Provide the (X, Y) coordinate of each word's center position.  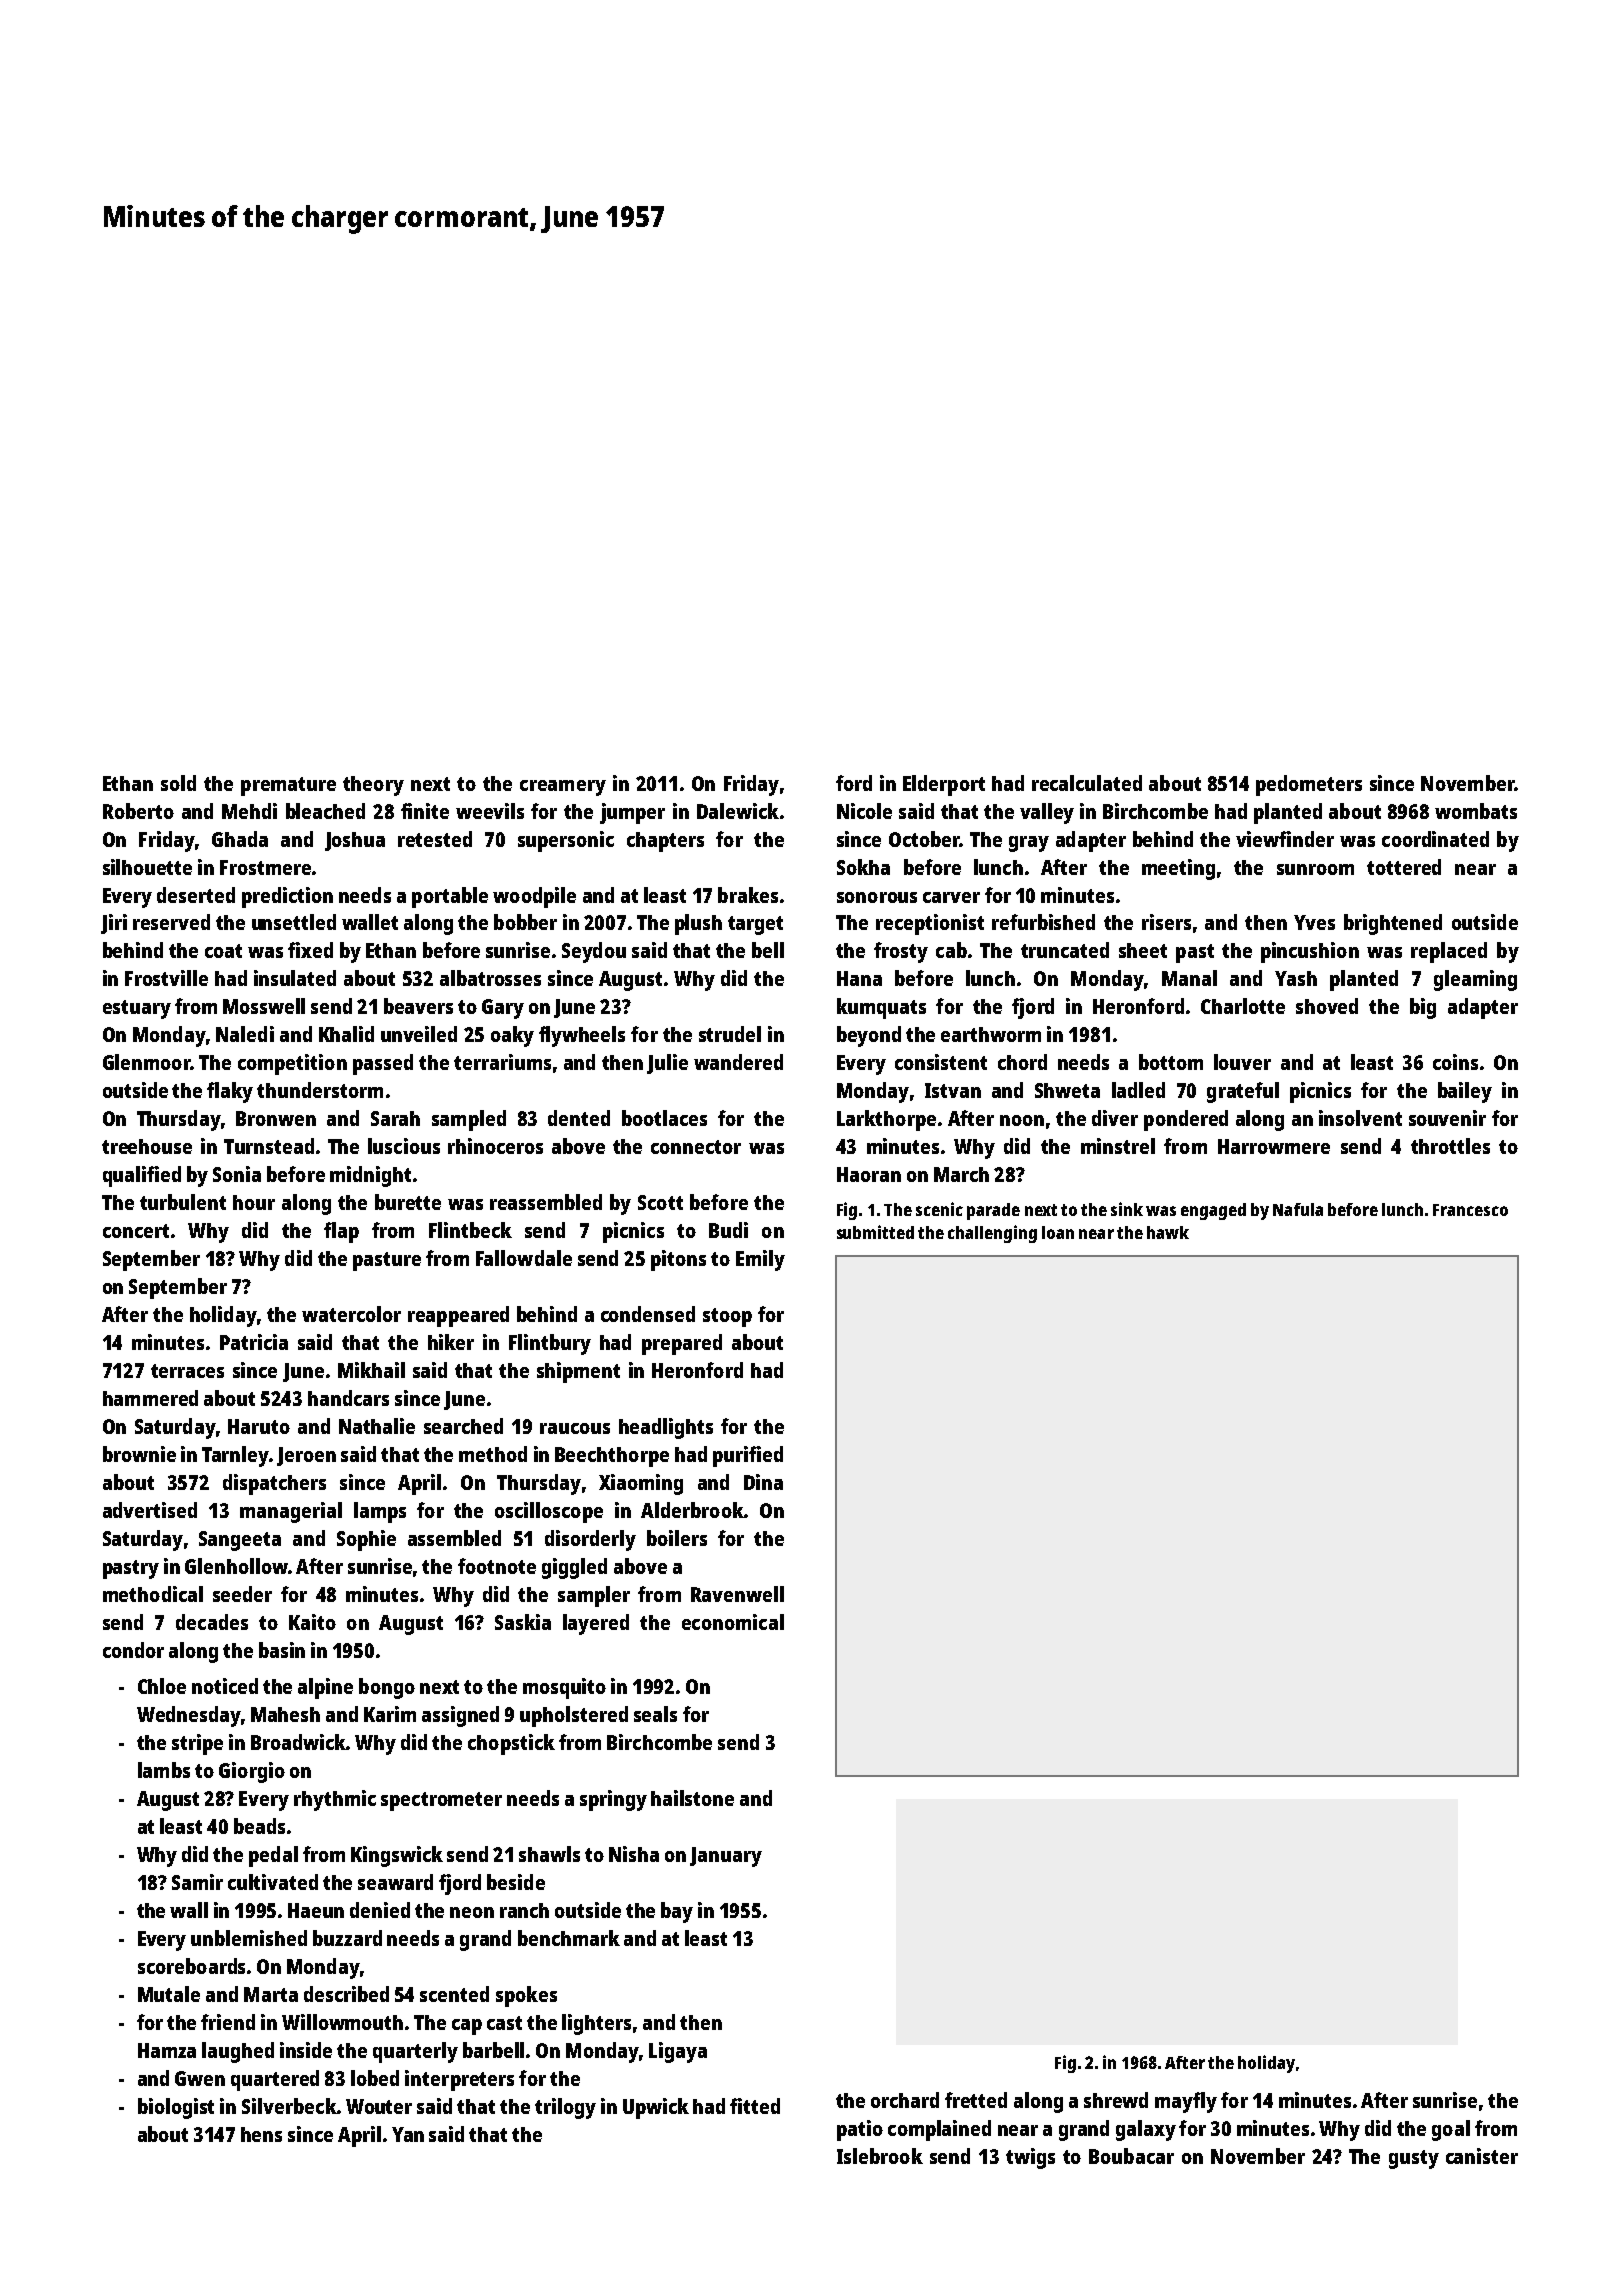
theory (373, 786)
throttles (1450, 1146)
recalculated (1087, 783)
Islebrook (880, 2156)
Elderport (944, 785)
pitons (678, 1260)
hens (261, 2134)
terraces (187, 1371)
